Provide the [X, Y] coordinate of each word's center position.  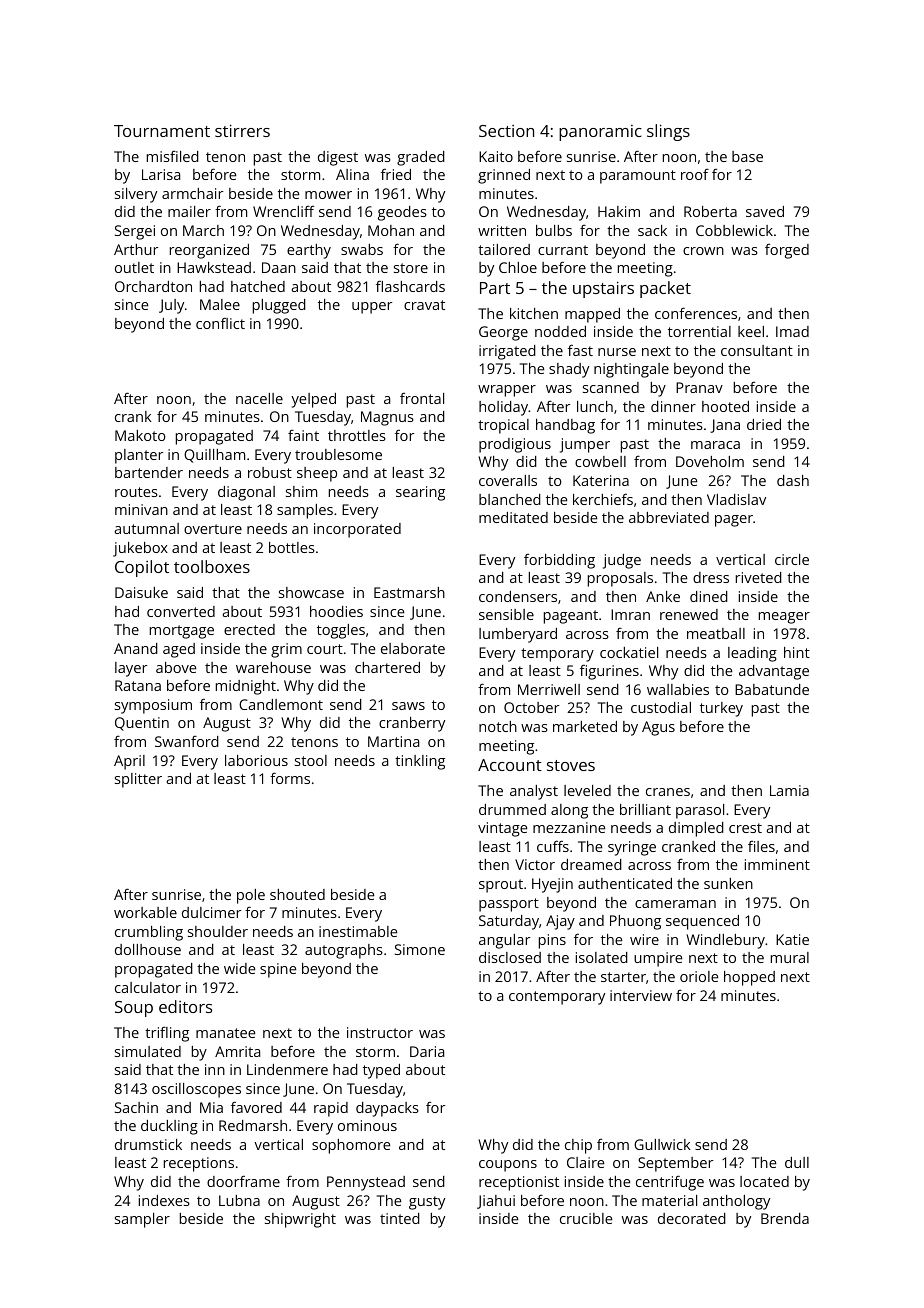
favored [256, 1107]
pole [251, 896]
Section [506, 131]
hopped [749, 978]
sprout [501, 886]
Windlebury [725, 941]
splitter [138, 780]
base [747, 156]
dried [764, 424]
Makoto [140, 435]
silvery [136, 195]
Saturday [509, 922]
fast [580, 350]
